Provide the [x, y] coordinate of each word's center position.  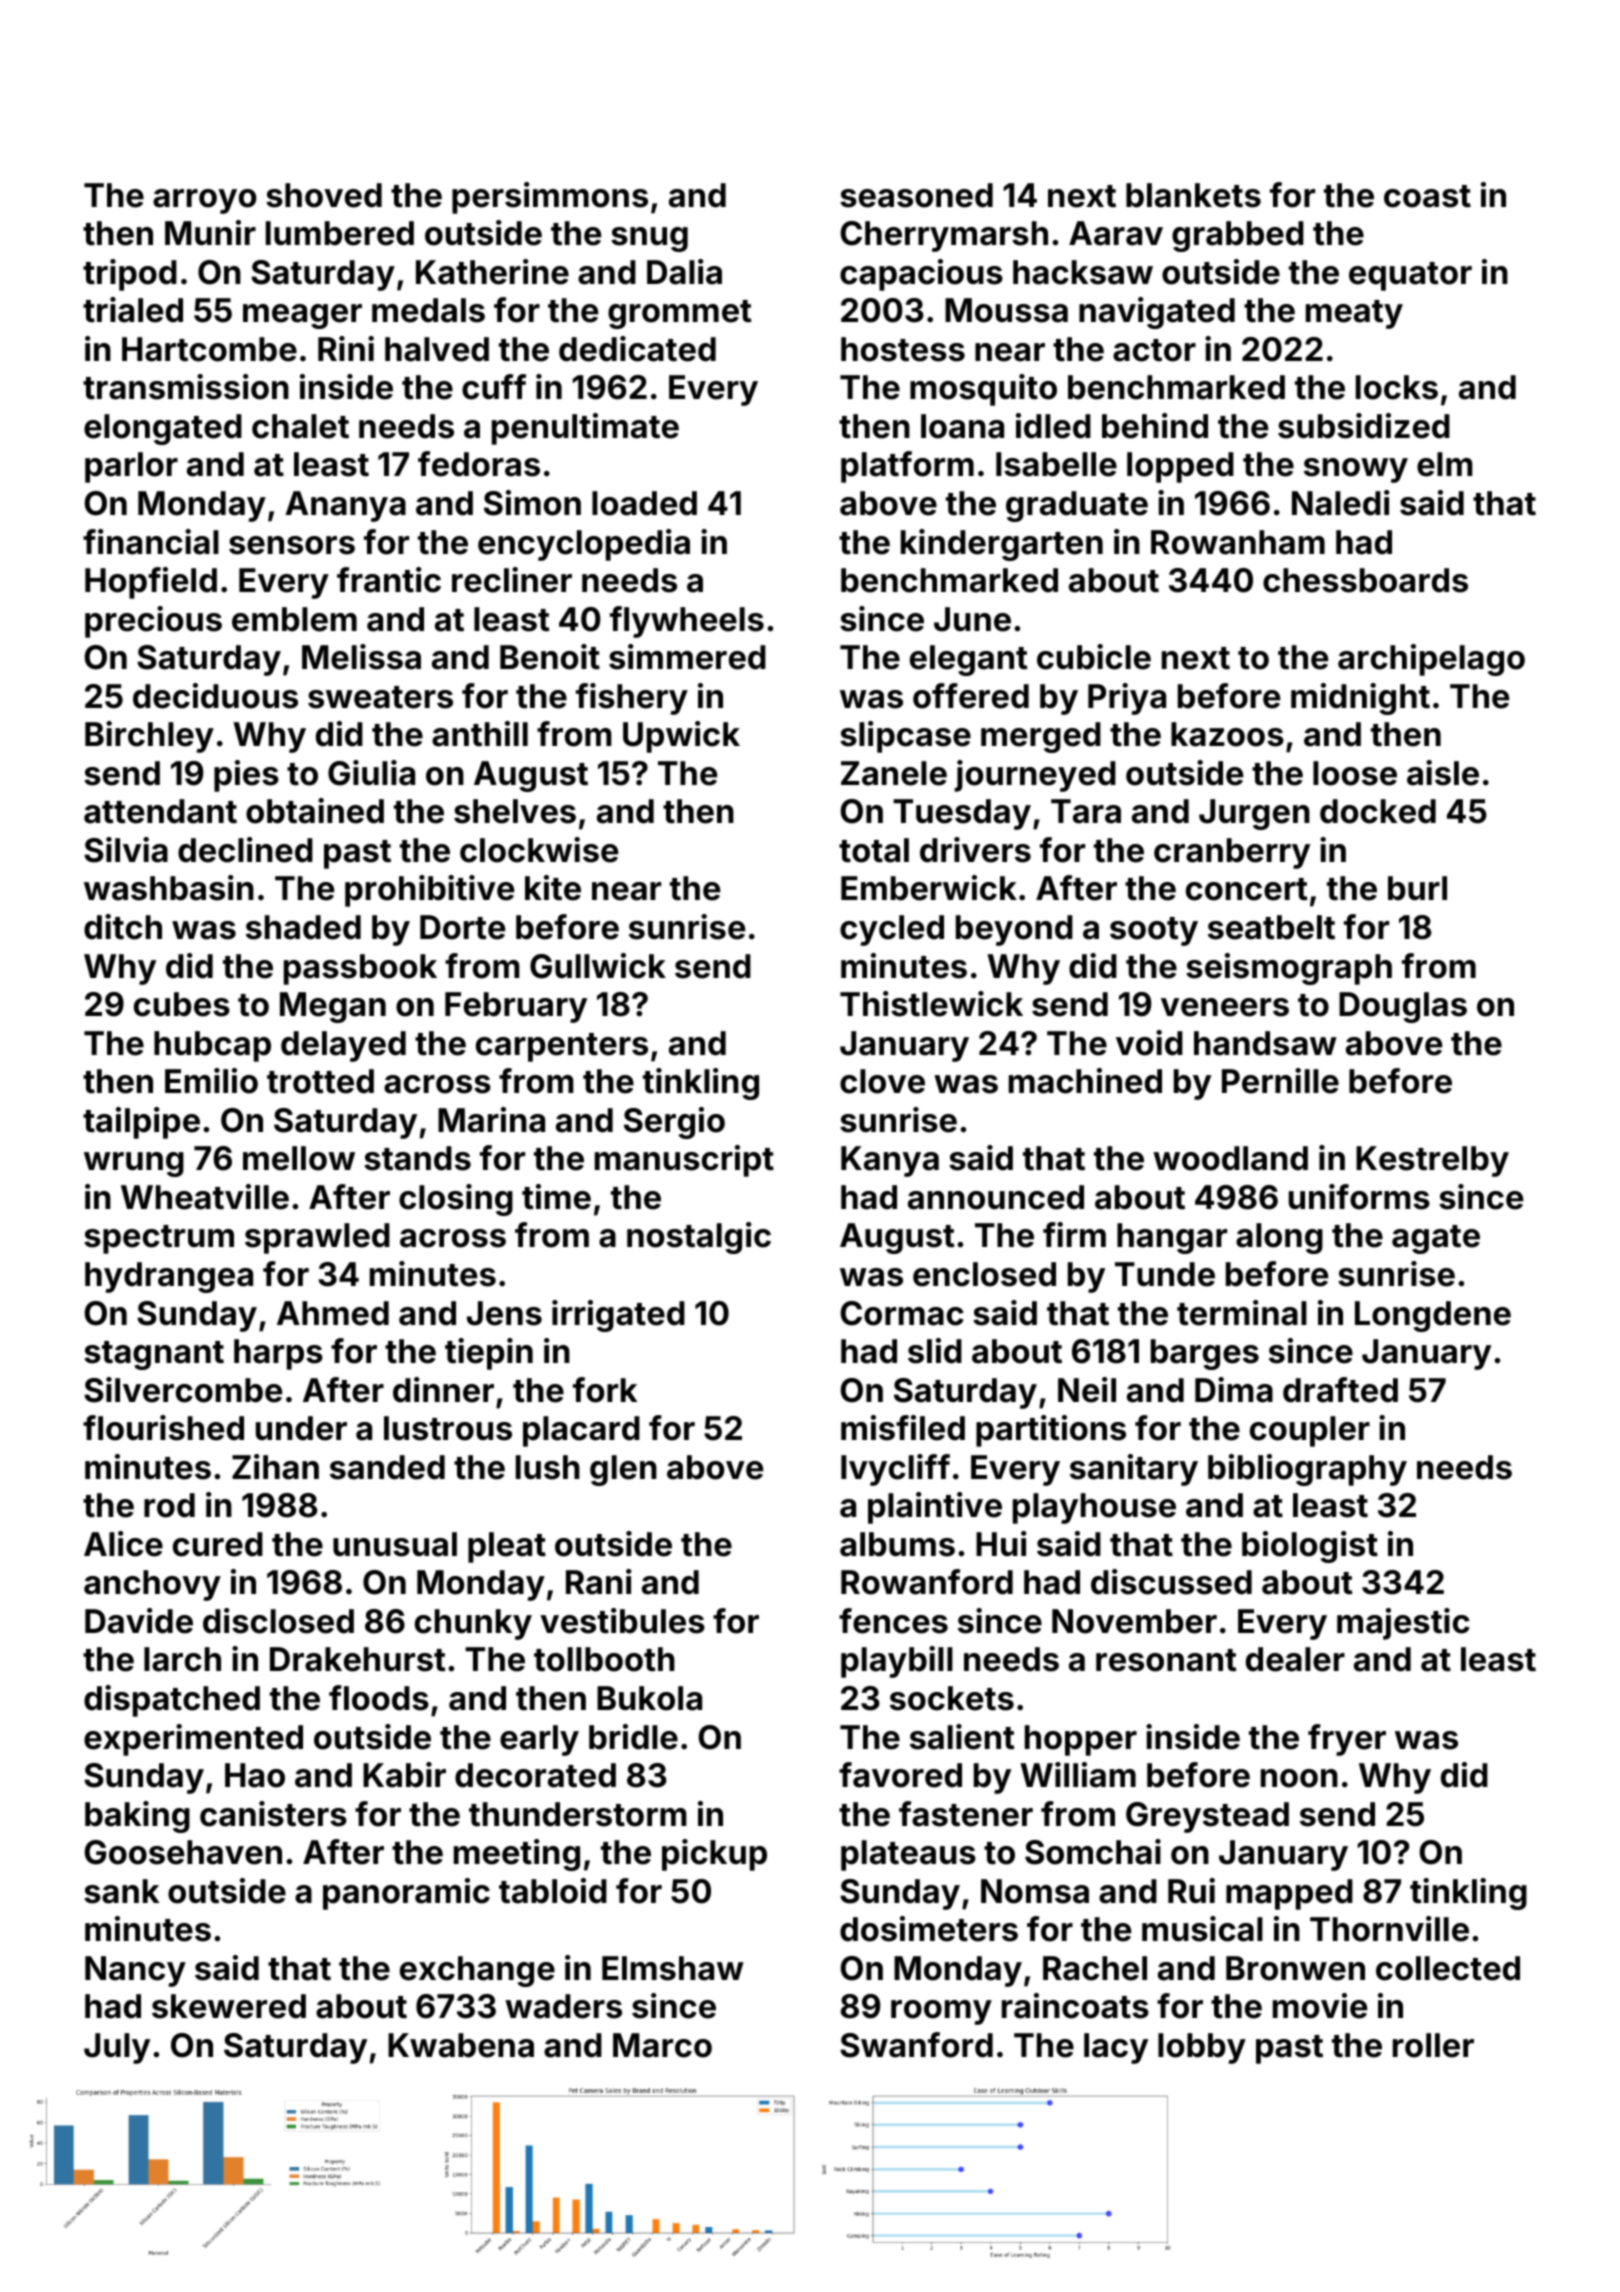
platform [907, 467]
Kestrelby [1432, 1161]
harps [278, 1354]
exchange [477, 1971]
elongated [163, 429]
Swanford [916, 2045]
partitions [1051, 1431]
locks [1397, 387]
